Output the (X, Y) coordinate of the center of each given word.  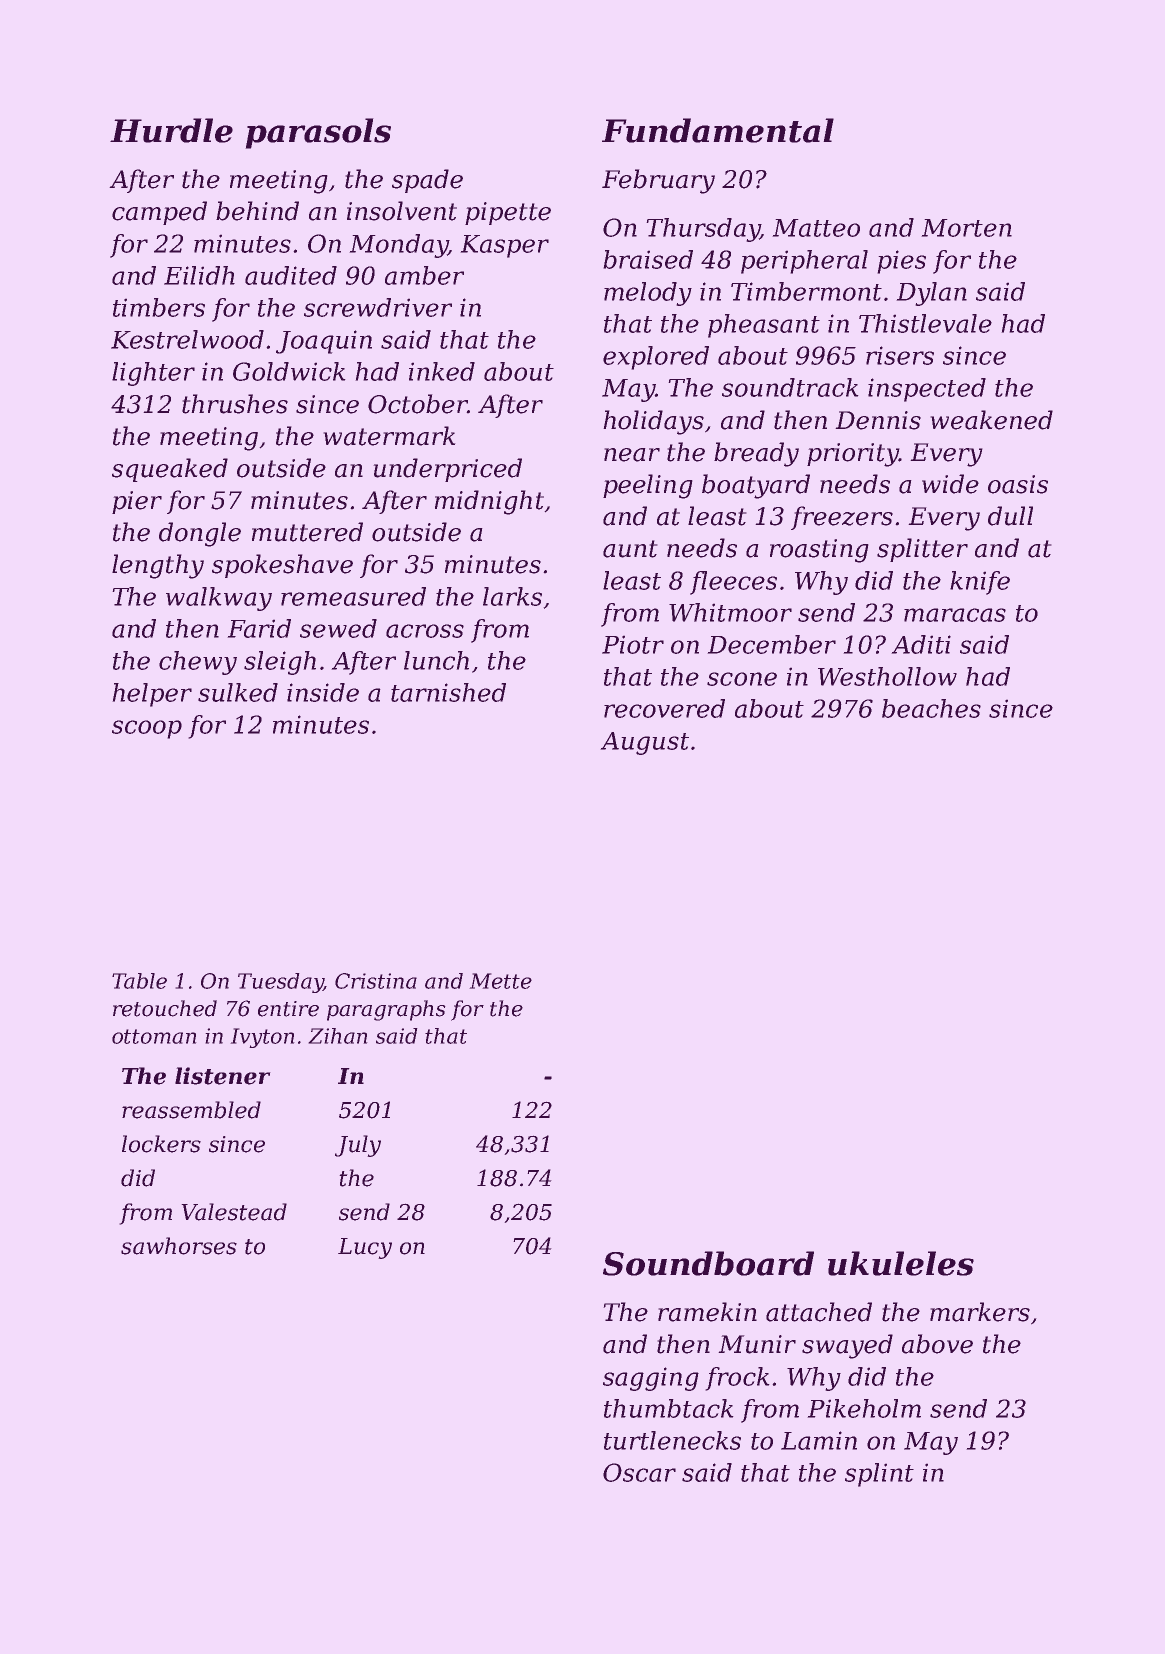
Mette (500, 981)
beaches (931, 708)
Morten (966, 228)
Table (139, 981)
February (658, 181)
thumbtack (669, 1408)
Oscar (639, 1472)
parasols (318, 133)
